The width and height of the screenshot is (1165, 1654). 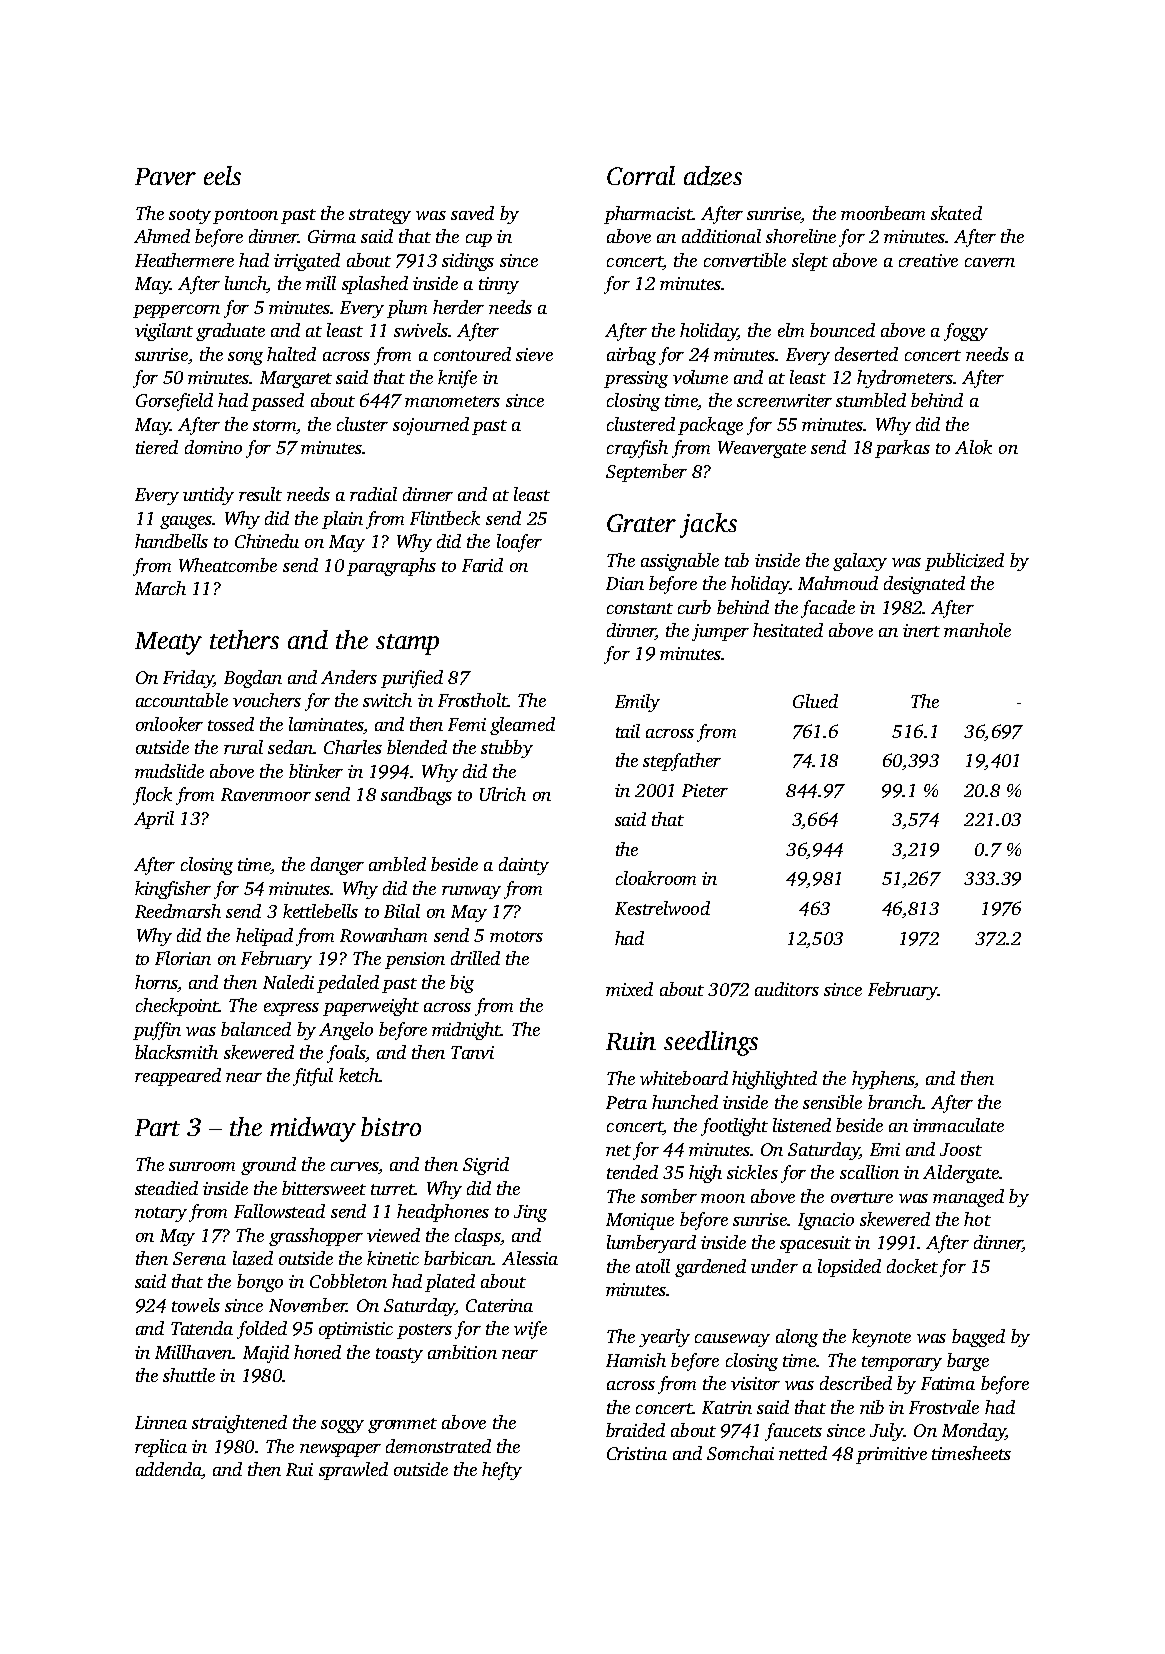 What do you see at coordinates (912, 1266) in the screenshot?
I see `docket` at bounding box center [912, 1266].
